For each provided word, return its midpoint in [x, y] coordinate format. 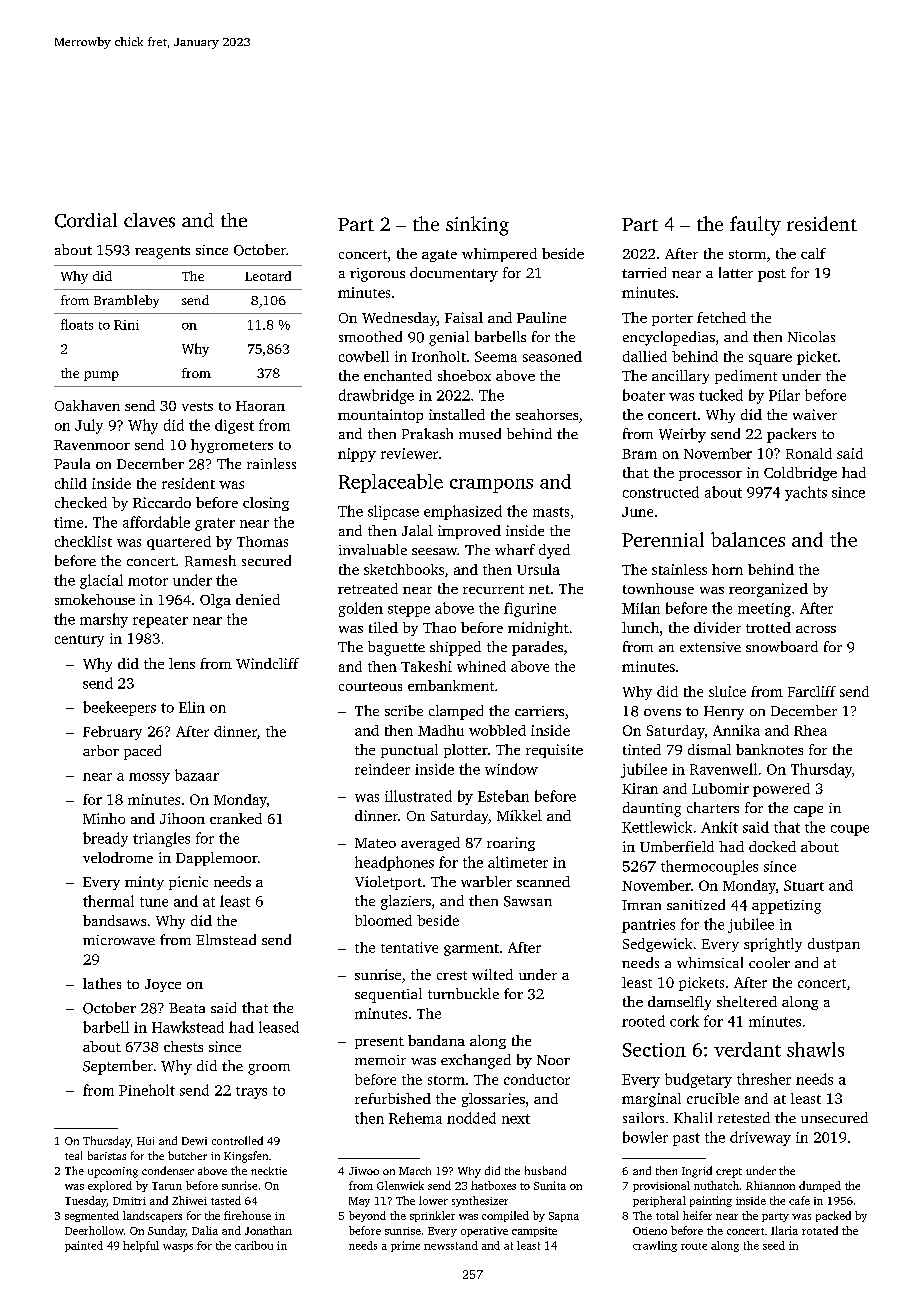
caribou [254, 1245]
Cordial [86, 220]
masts [551, 512]
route [694, 1246]
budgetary [698, 1080]
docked [772, 846]
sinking [477, 226]
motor [148, 581]
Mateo [375, 843]
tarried [644, 272]
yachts [806, 493]
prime [405, 1246]
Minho [104, 818]
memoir [380, 1060]
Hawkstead [188, 1027]
